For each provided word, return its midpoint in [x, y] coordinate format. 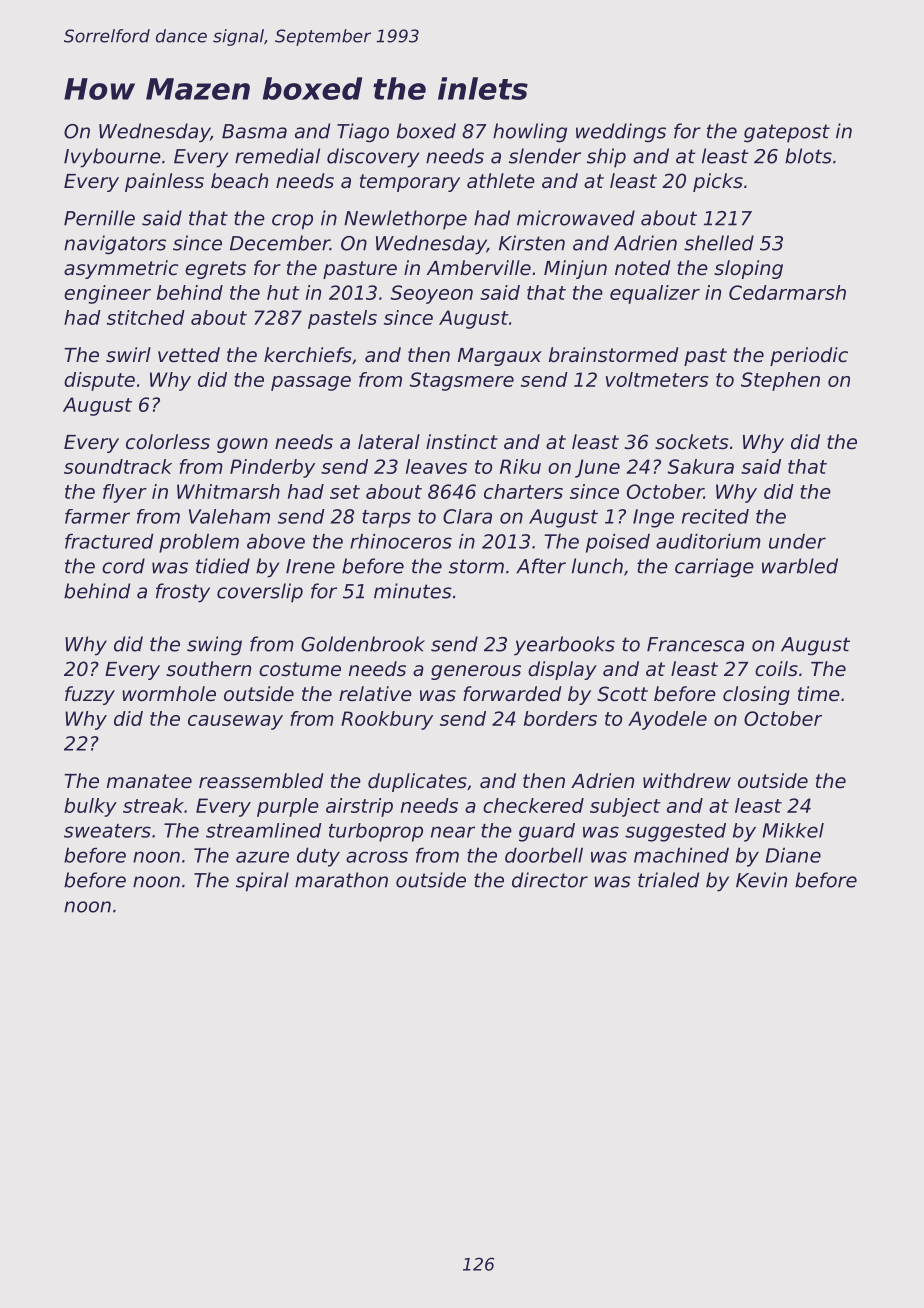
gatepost [787, 133]
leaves [436, 466]
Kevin [761, 880]
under [797, 541]
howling [530, 133]
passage [311, 383]
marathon [341, 880]
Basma [254, 131]
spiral [262, 882]
